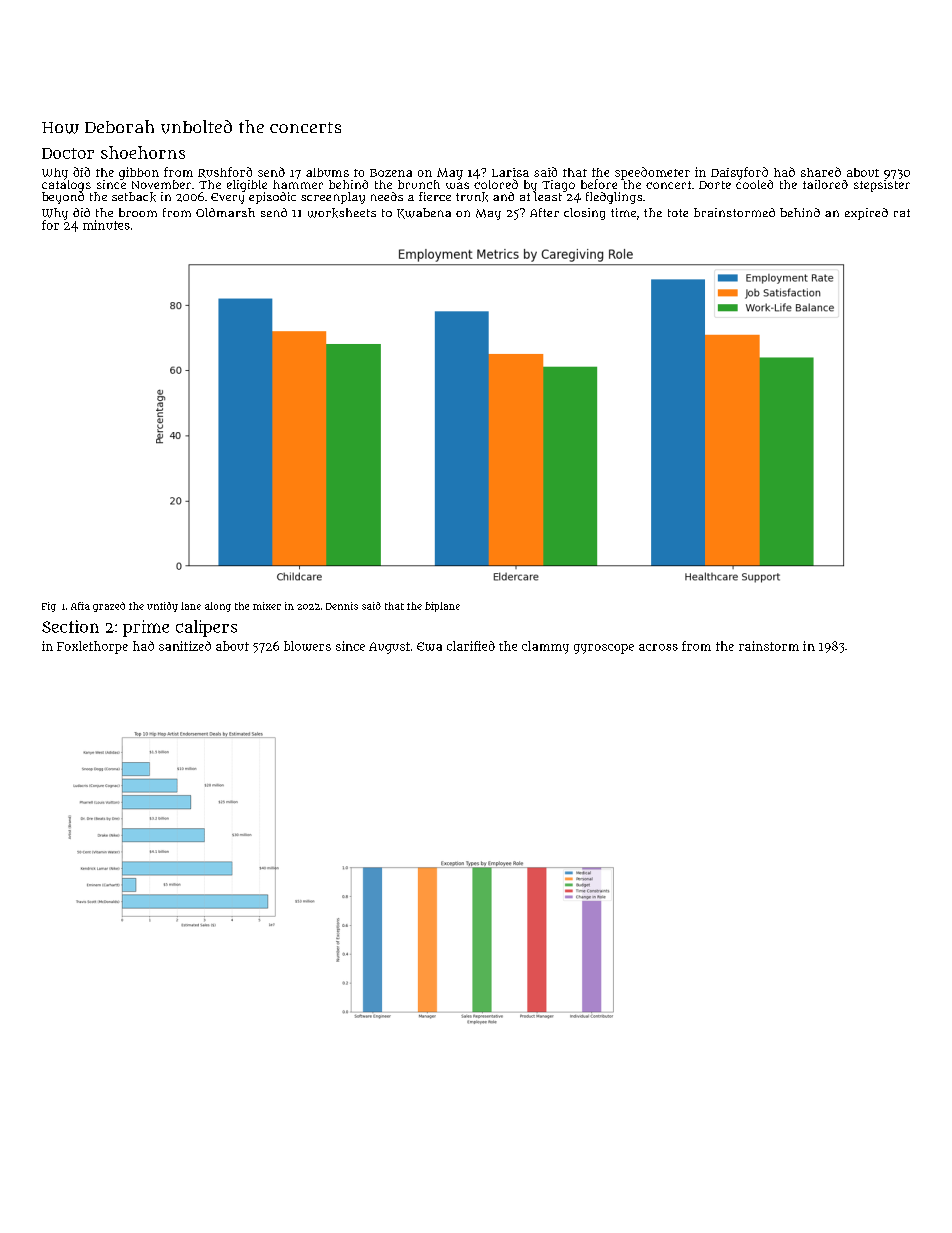  What do you see at coordinates (106, 225) in the screenshot?
I see `minutes` at bounding box center [106, 225].
